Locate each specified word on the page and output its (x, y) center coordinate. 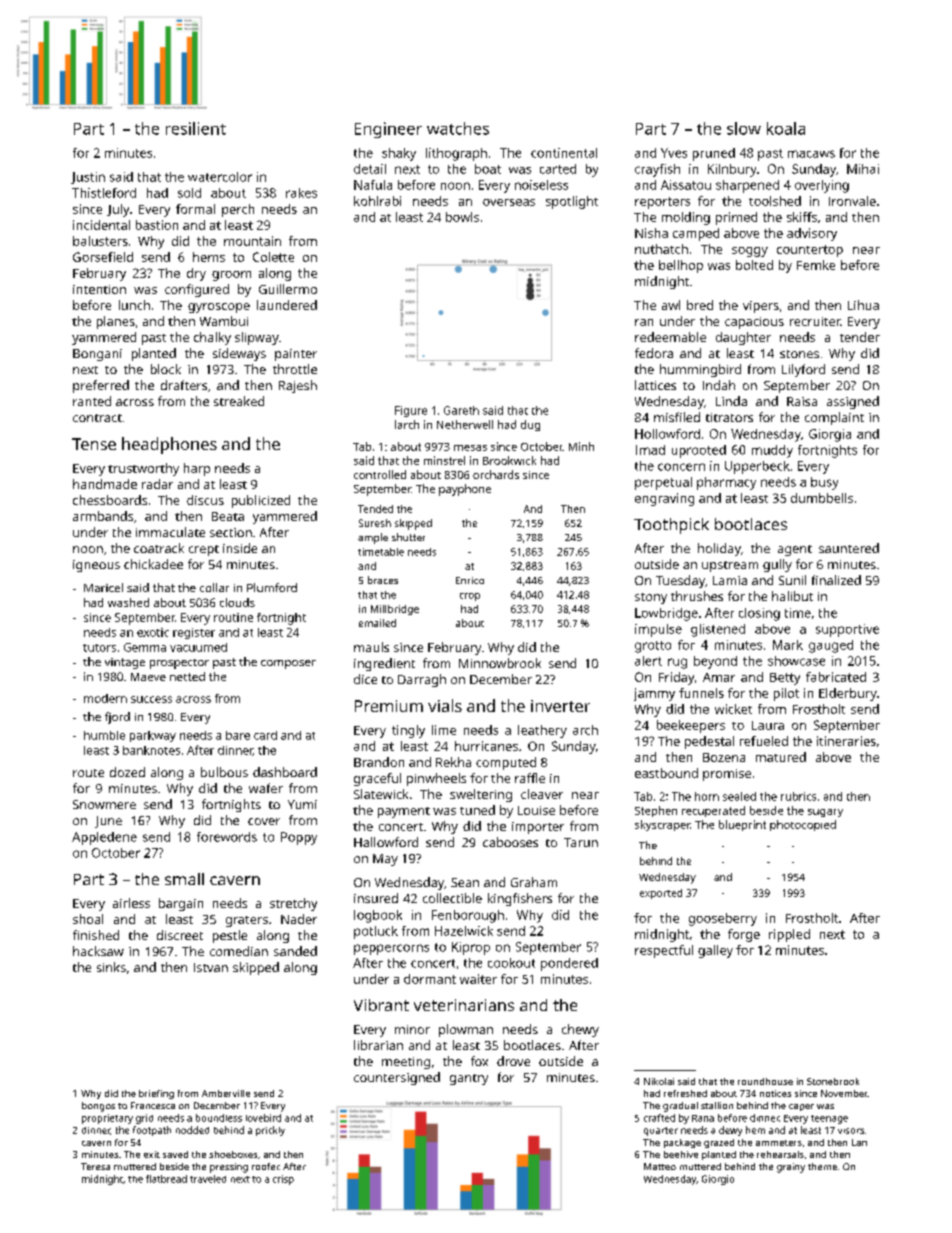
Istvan (211, 967)
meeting (406, 1063)
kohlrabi (377, 201)
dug (530, 425)
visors (851, 1131)
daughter (743, 338)
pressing (229, 1168)
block (166, 369)
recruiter (815, 321)
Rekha (453, 762)
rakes (301, 193)
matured (781, 757)
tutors (99, 648)
